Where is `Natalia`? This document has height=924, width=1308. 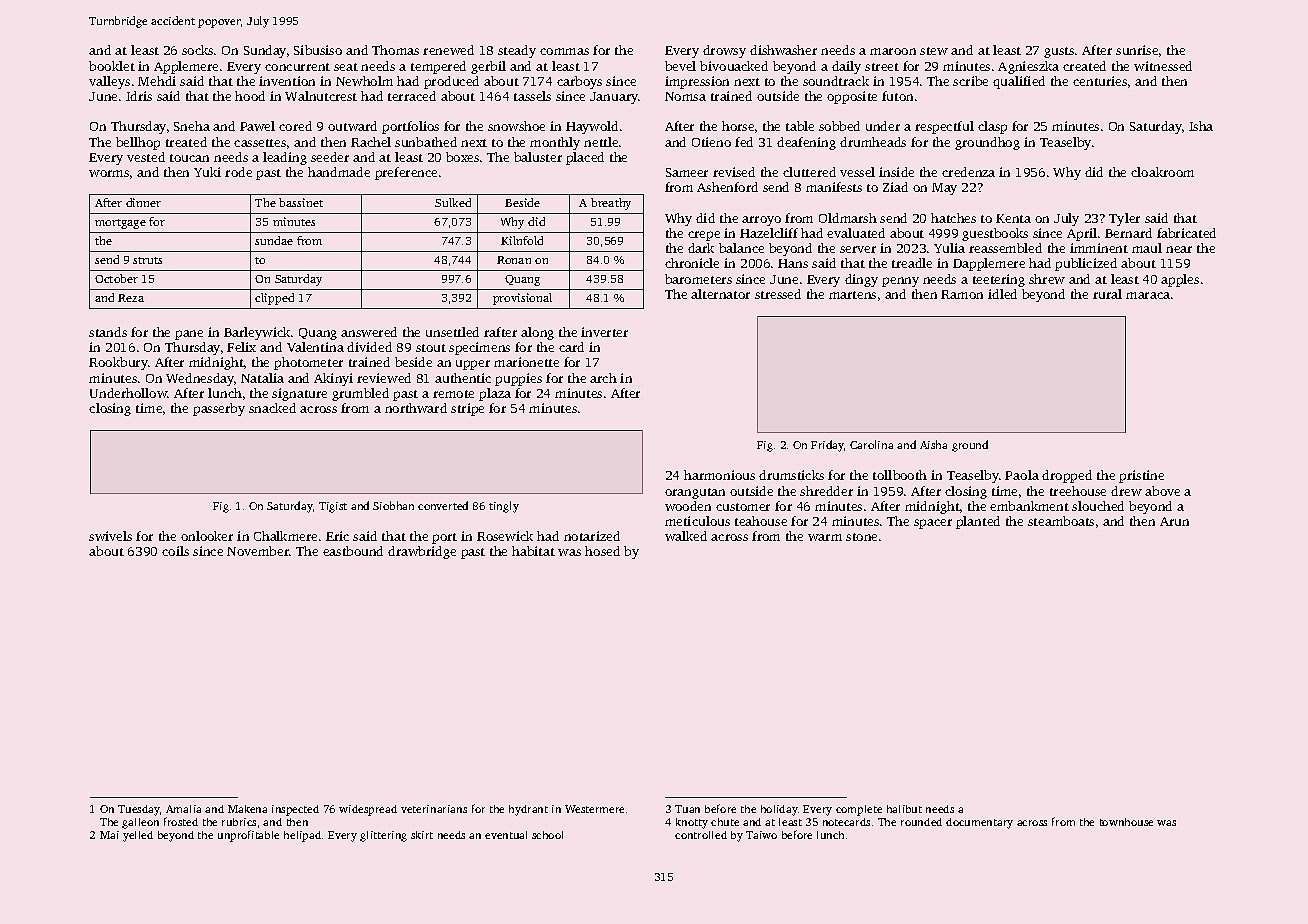
Natalia is located at coordinates (262, 378).
